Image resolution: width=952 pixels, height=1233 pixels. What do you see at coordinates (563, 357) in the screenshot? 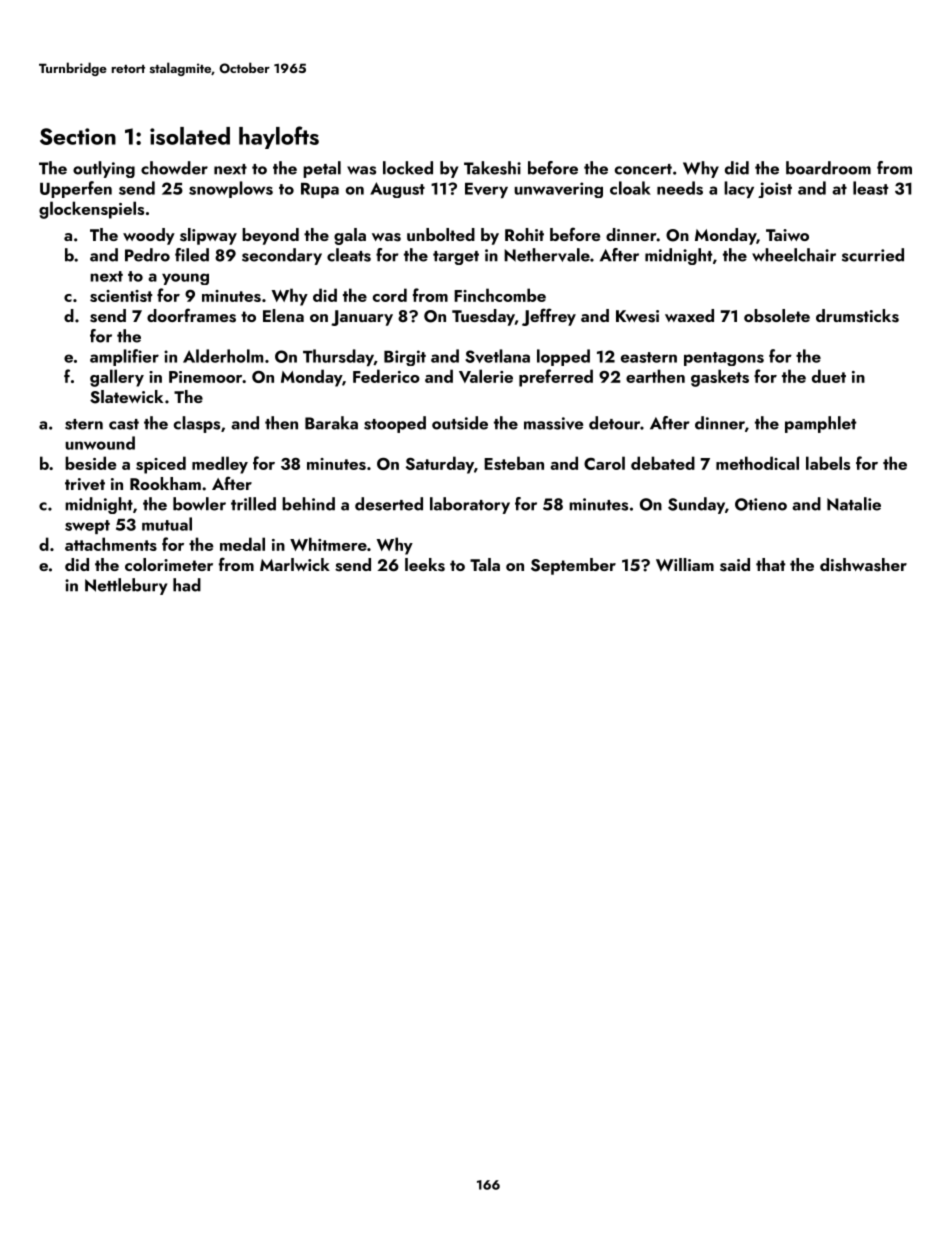
I see `lopped` at bounding box center [563, 357].
